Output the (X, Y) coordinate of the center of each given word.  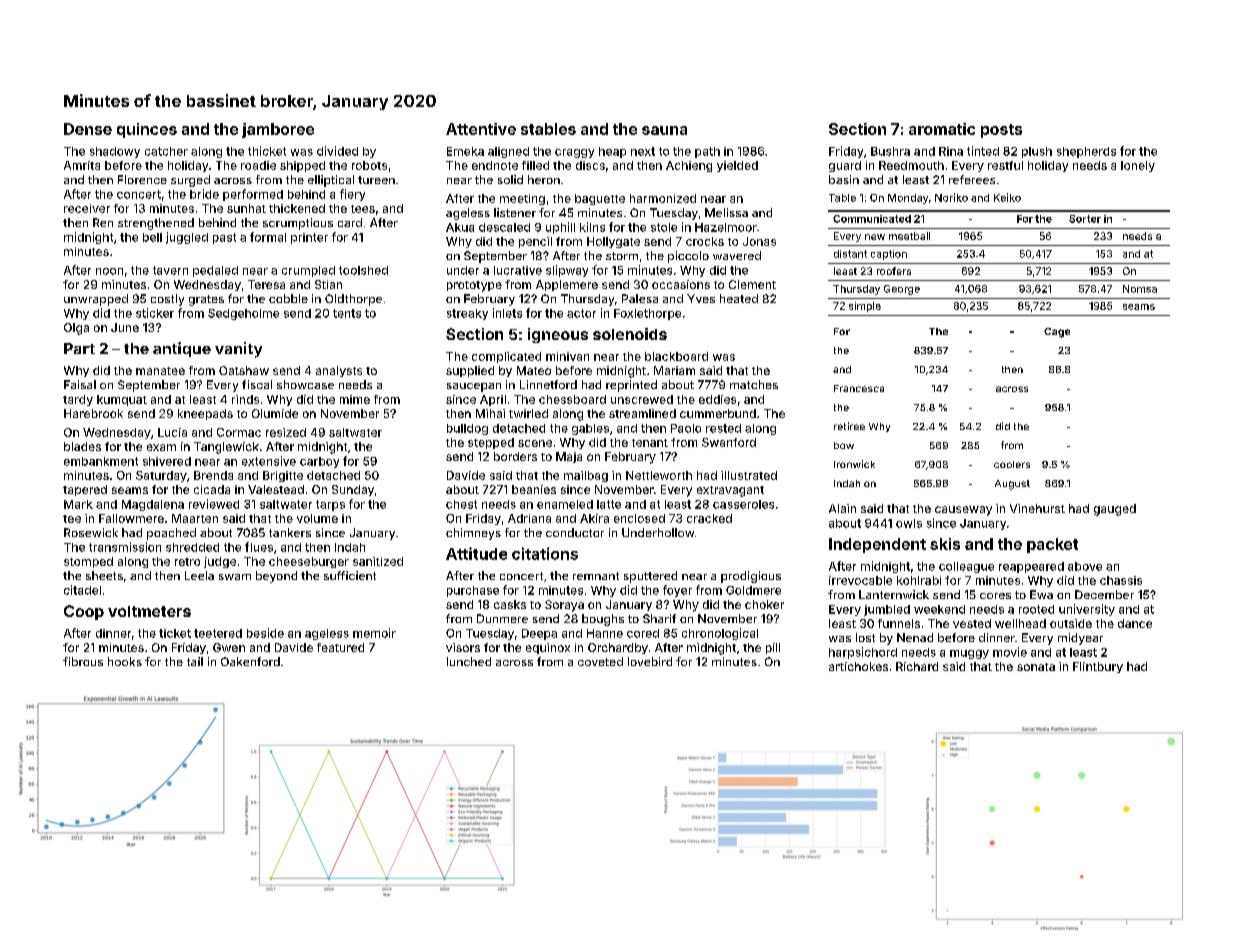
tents (347, 313)
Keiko (1007, 197)
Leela (199, 575)
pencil (535, 242)
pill (773, 648)
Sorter (1085, 219)
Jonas (759, 241)
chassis (1121, 580)
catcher (166, 151)
